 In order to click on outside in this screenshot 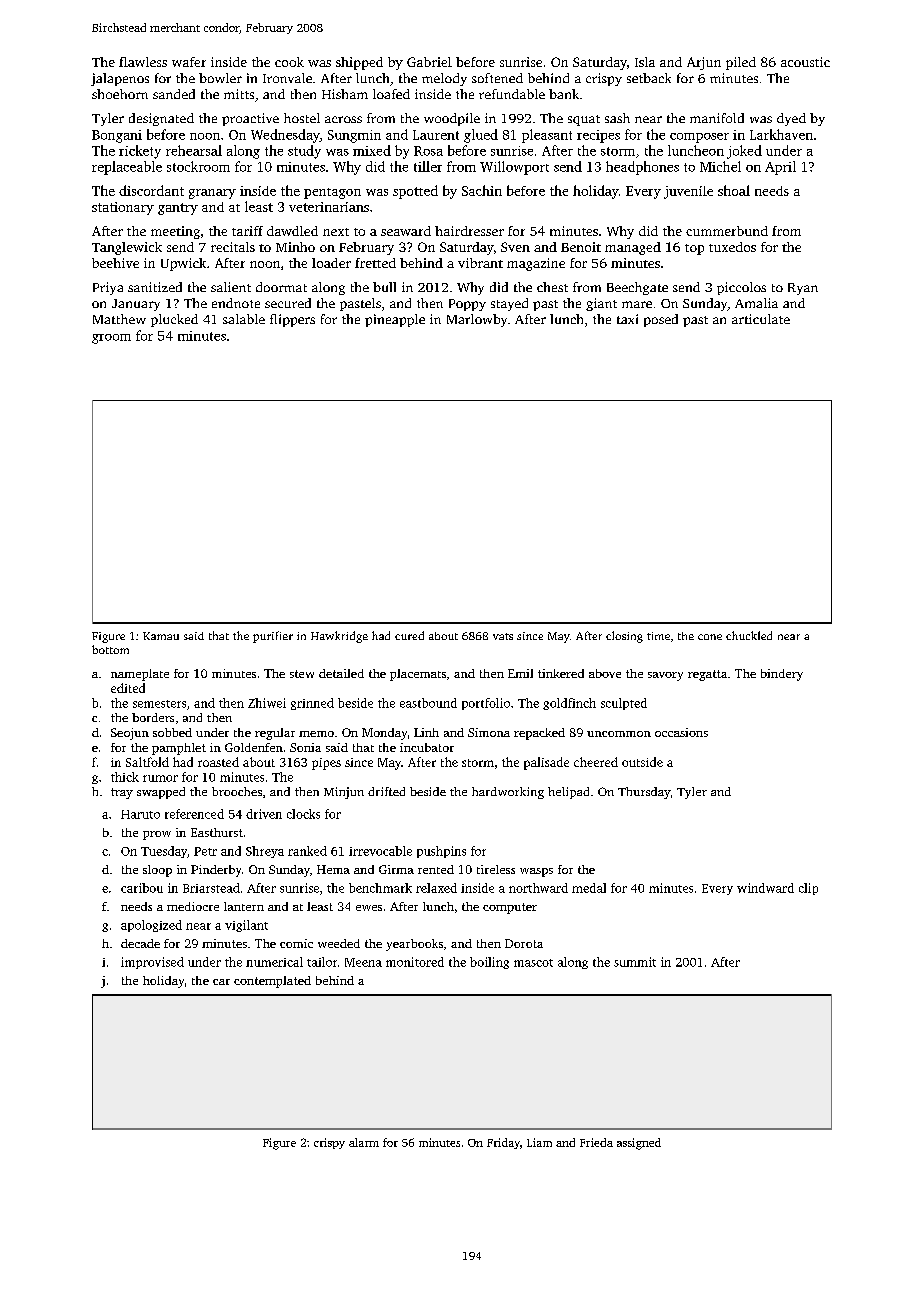, I will do `click(642, 762)`.
